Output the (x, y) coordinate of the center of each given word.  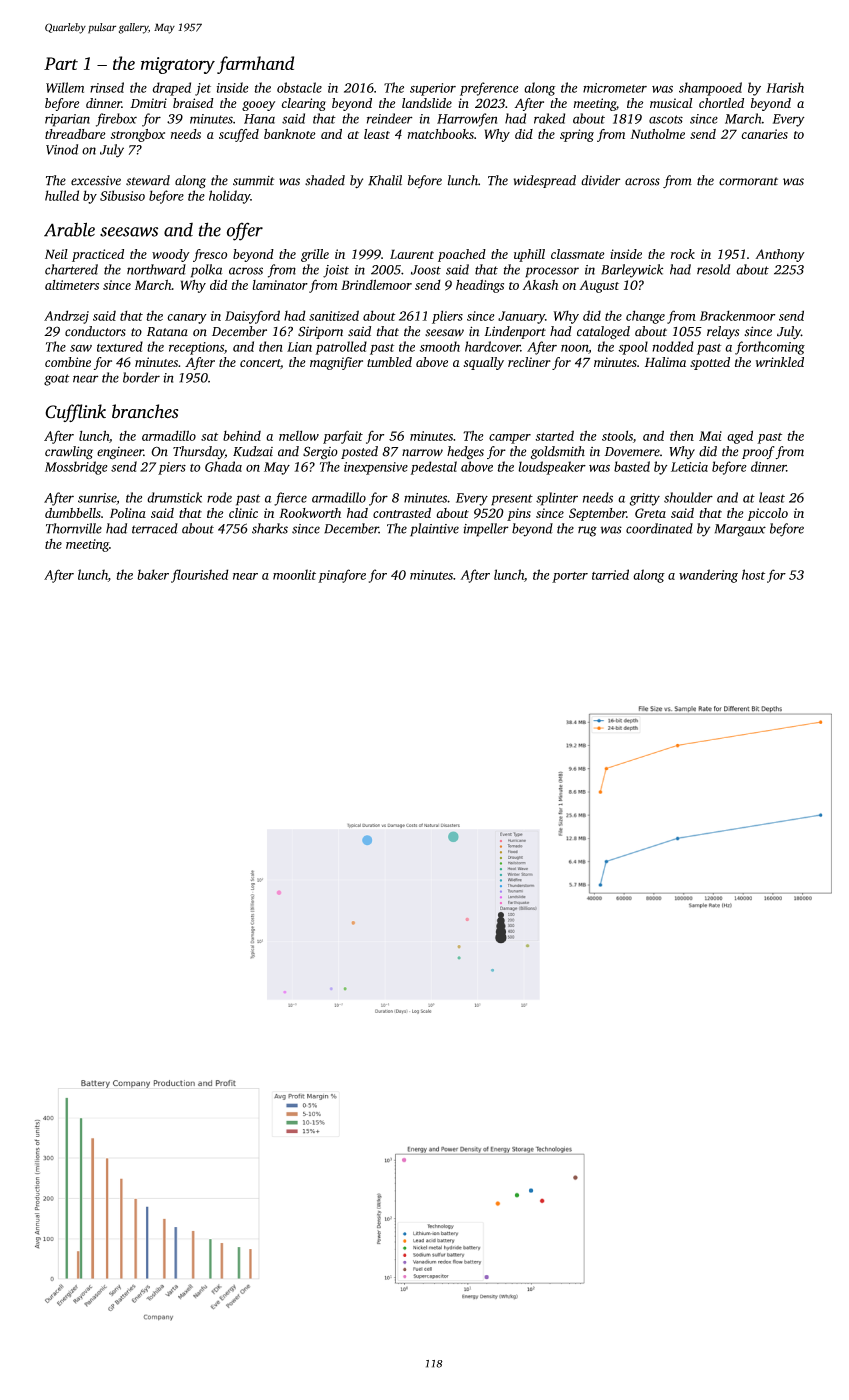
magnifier (336, 363)
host (753, 574)
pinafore (342, 576)
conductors (95, 331)
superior (433, 89)
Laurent (412, 254)
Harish (785, 87)
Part (61, 63)
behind (242, 435)
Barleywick (632, 271)
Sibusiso (122, 195)
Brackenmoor (737, 315)
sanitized (334, 315)
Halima (665, 362)
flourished (200, 576)
